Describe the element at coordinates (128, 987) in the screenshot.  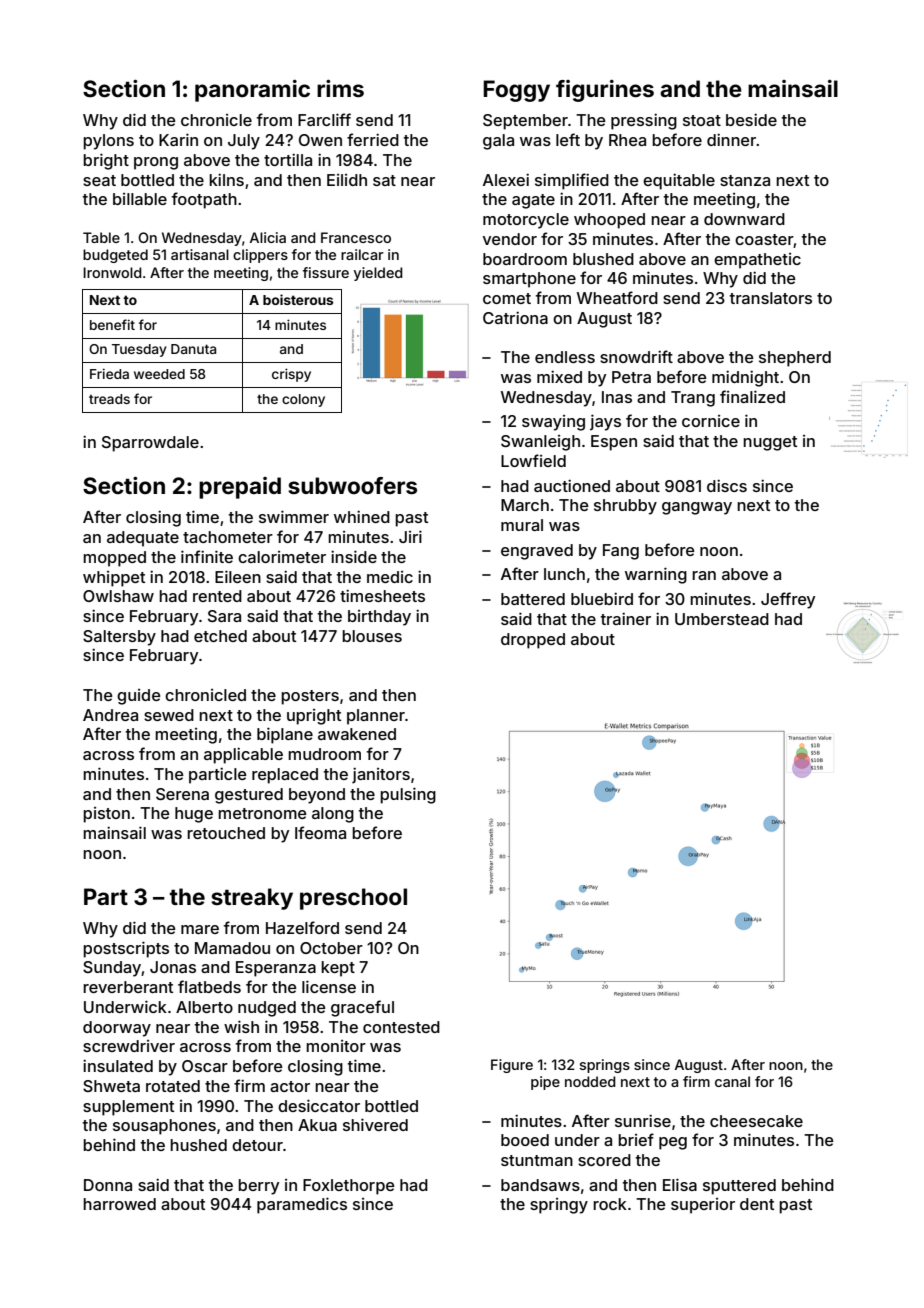
I see `reverberant` at that location.
